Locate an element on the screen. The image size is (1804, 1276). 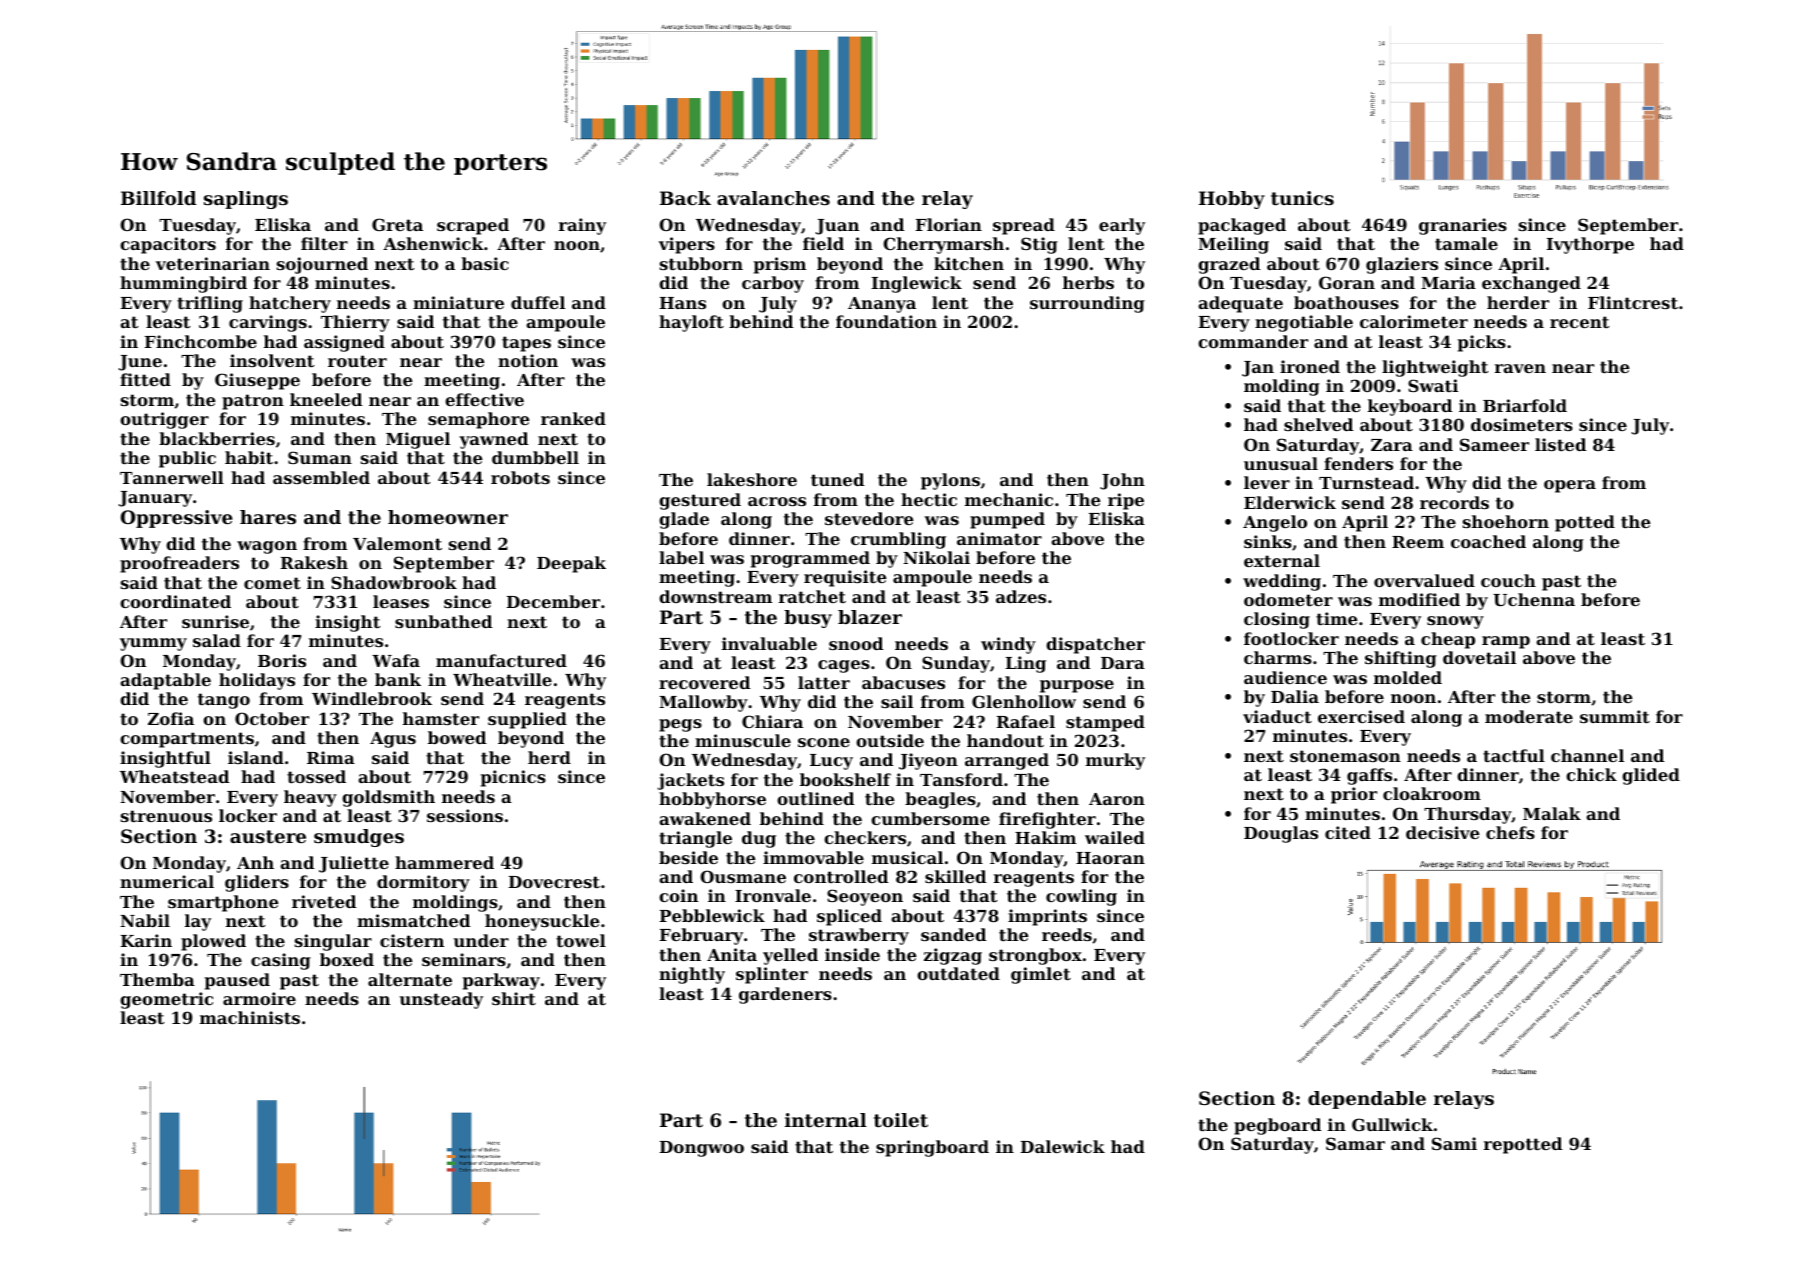
Ivythorpe is located at coordinates (1590, 245).
